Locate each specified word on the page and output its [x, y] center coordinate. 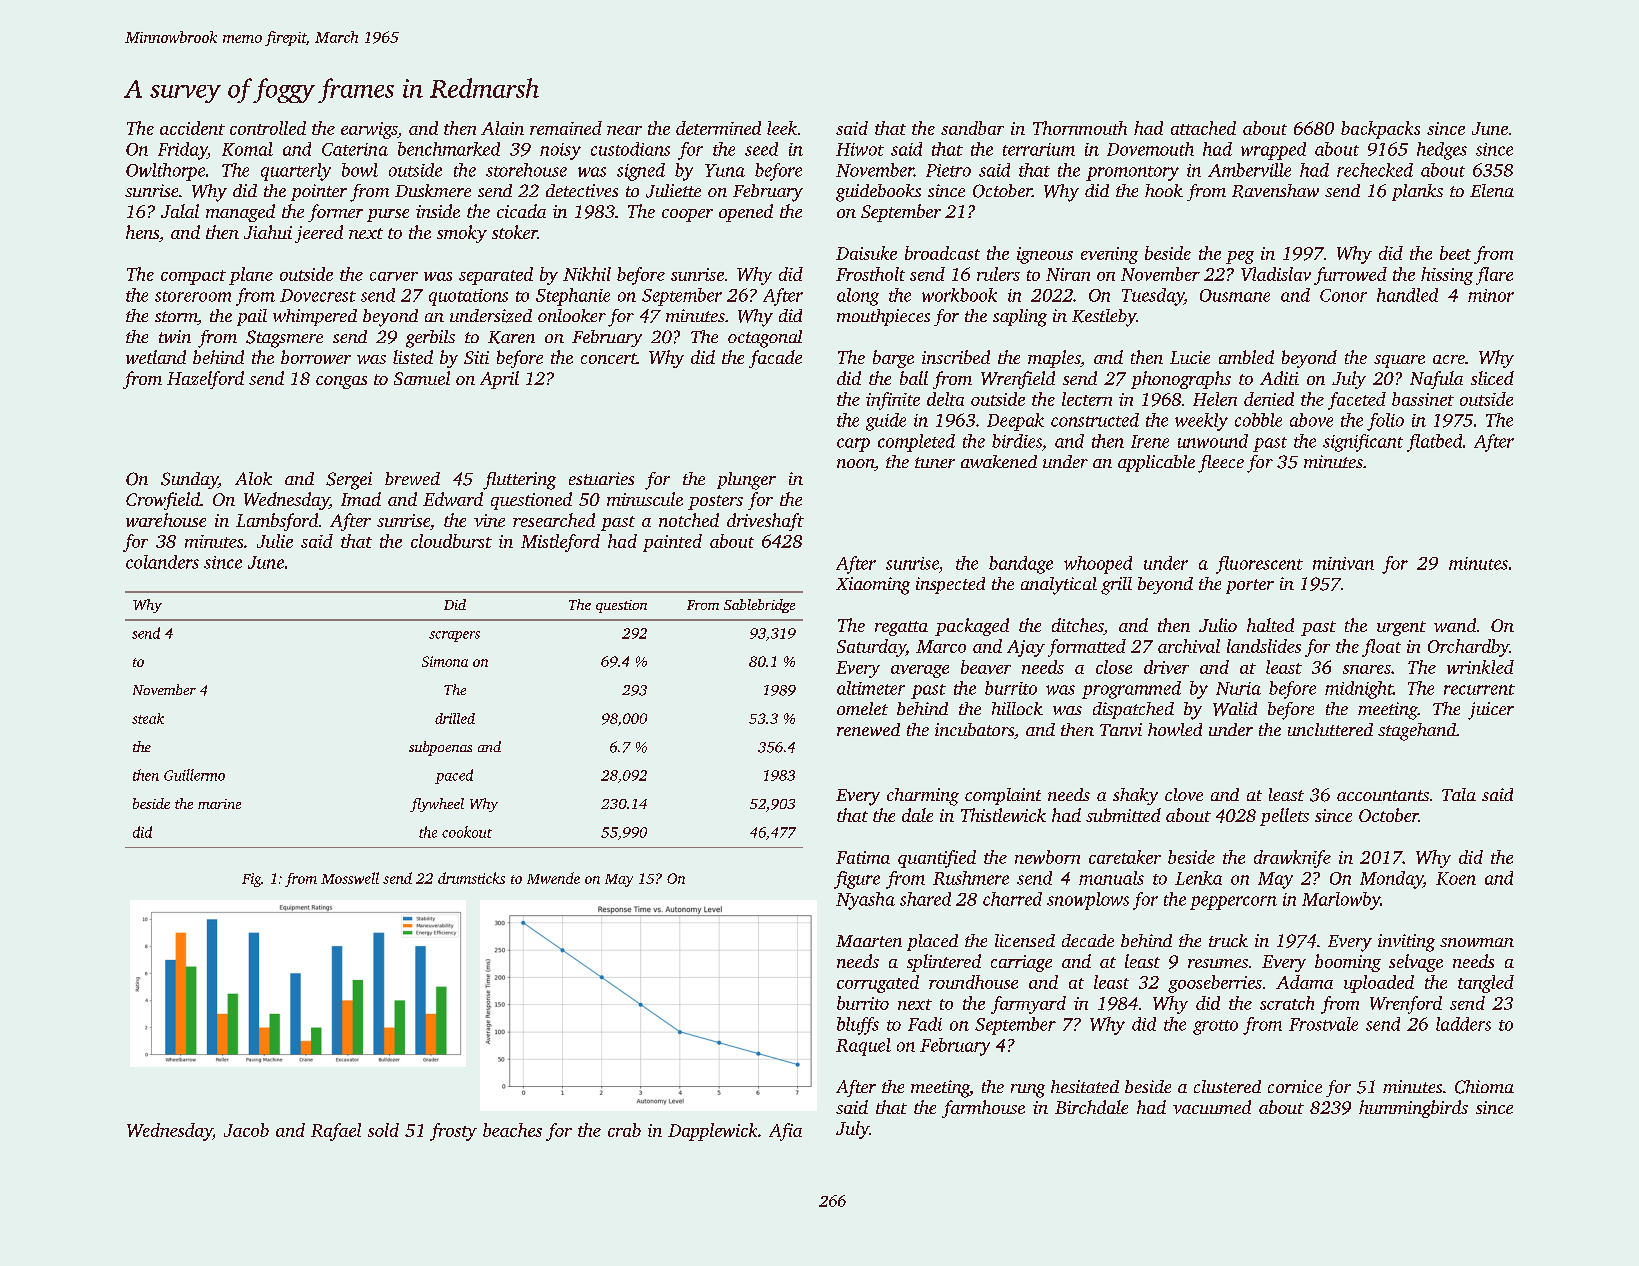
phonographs [1181, 380]
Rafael [336, 1132]
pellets [1284, 817]
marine [219, 804]
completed [916, 443]
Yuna [725, 170]
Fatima [863, 857]
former [335, 213]
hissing [1447, 276]
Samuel [422, 378]
